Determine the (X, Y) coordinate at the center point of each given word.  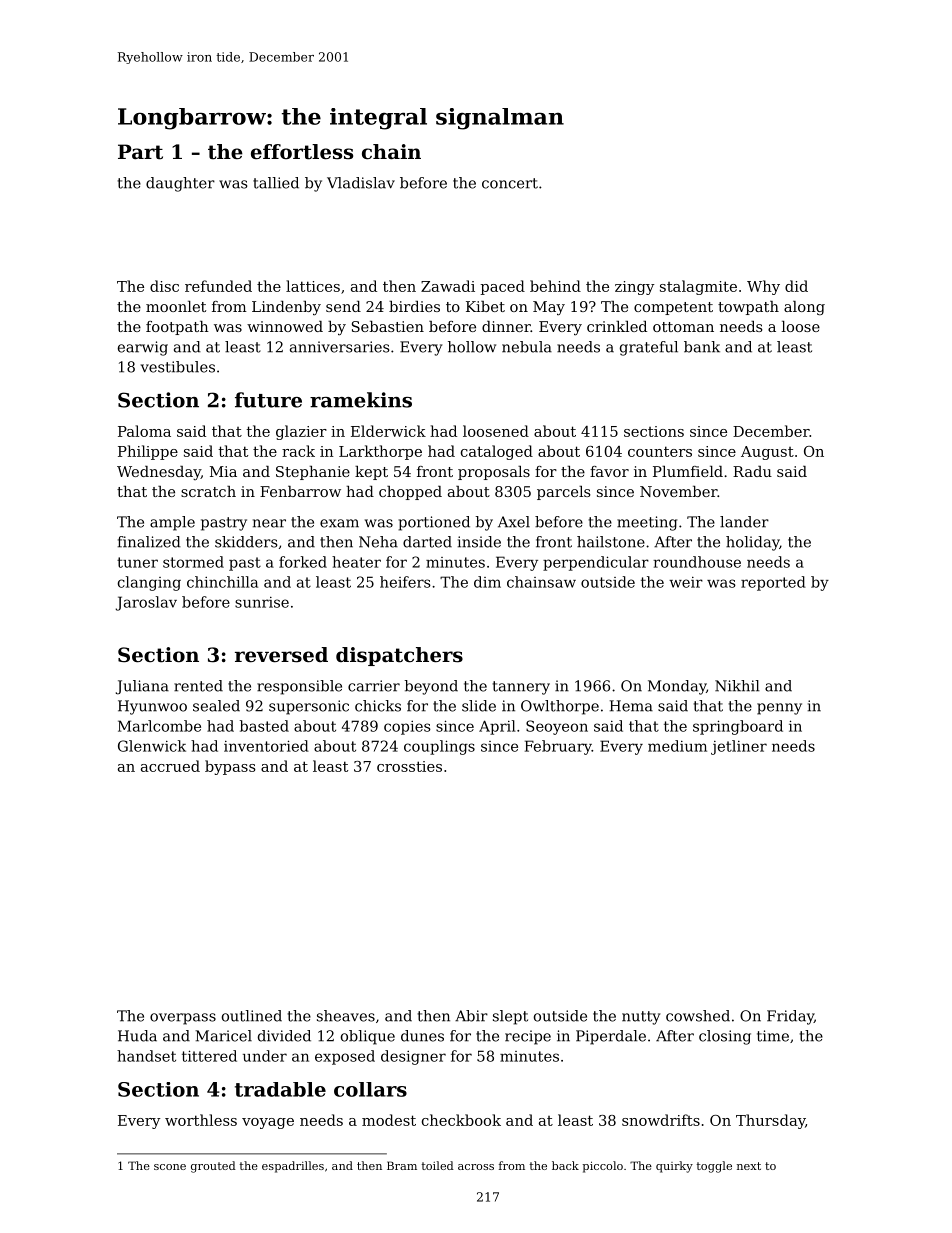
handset (146, 1056)
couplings (439, 747)
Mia (223, 471)
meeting (647, 523)
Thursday (770, 1121)
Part (140, 152)
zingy (634, 288)
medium (677, 746)
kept (371, 473)
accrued (170, 766)
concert (510, 183)
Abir (471, 1016)
